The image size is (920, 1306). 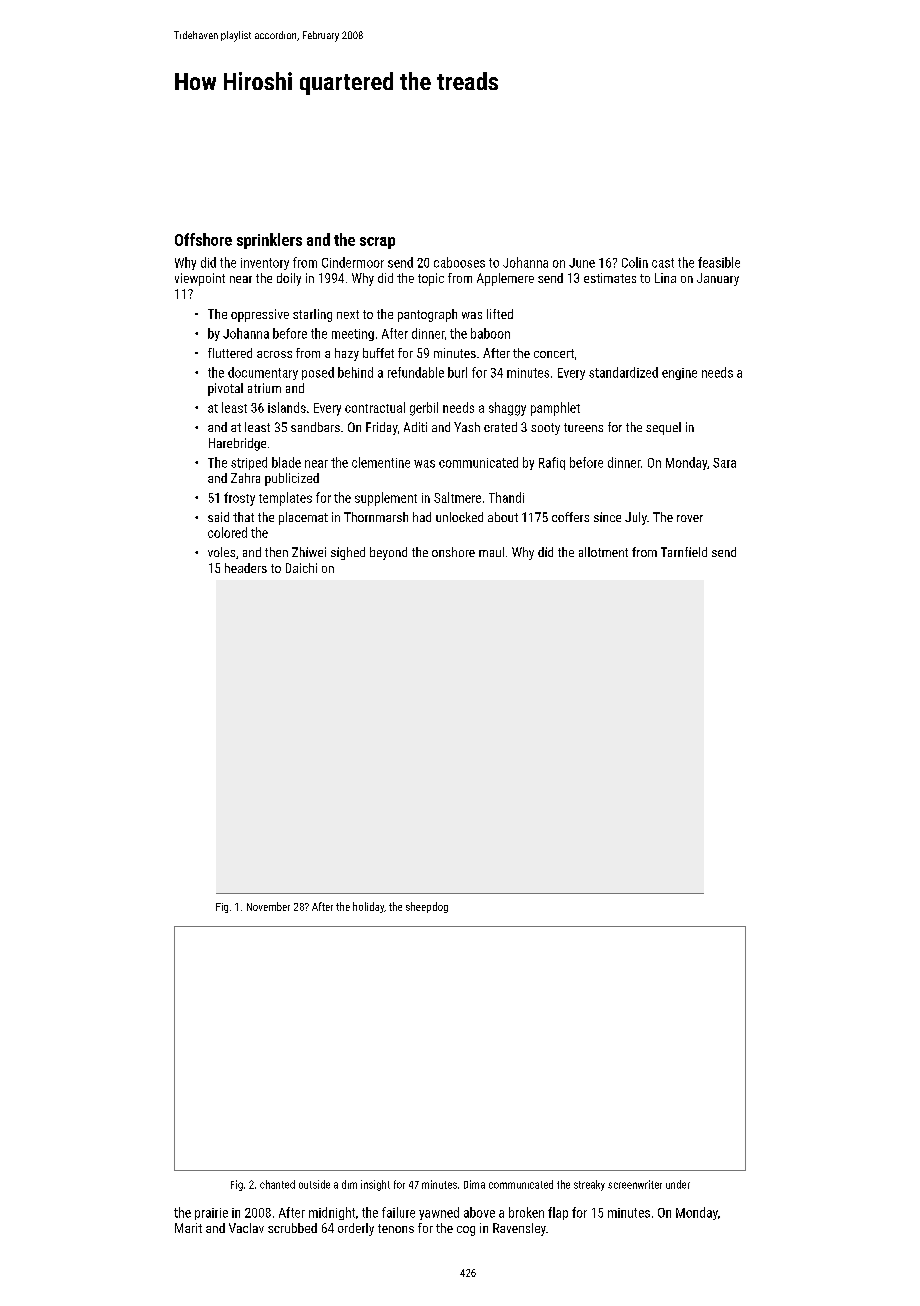 I want to click on sprinklers, so click(x=269, y=241).
